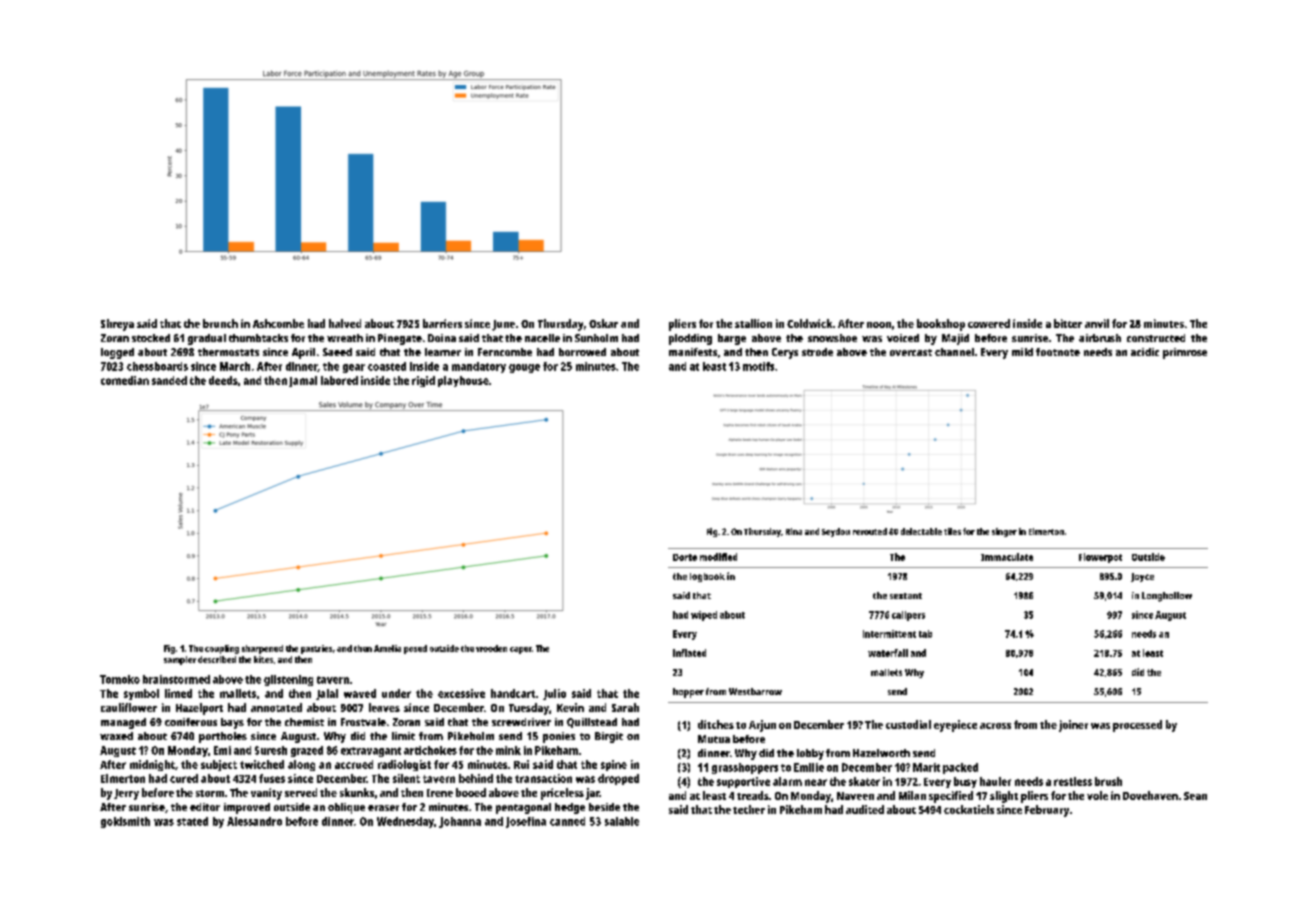 This screenshot has height=924, width=1308. Describe the element at coordinates (316, 649) in the screenshot. I see `pastries` at that location.
